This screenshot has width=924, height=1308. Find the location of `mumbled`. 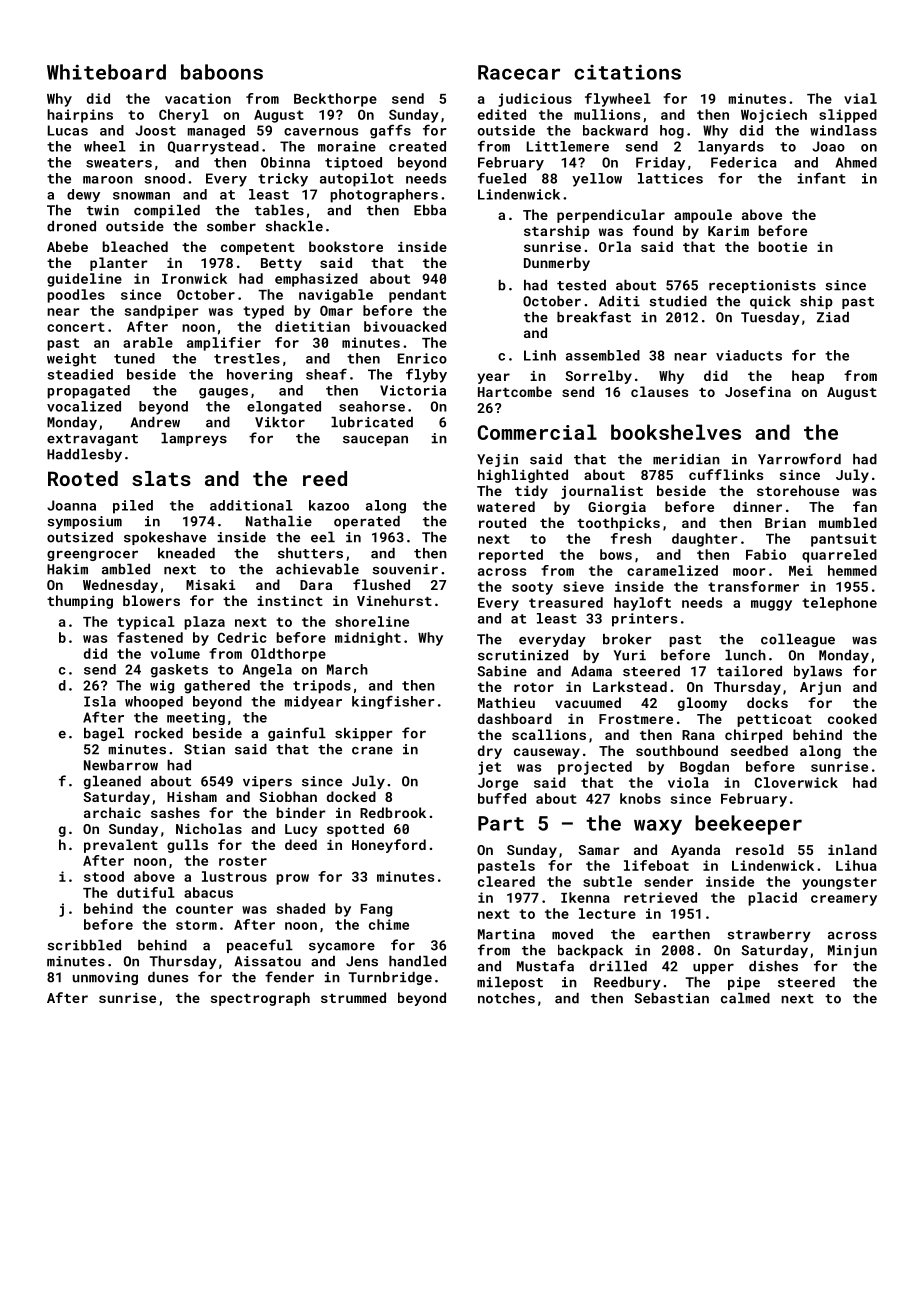

mumbled is located at coordinates (848, 522).
